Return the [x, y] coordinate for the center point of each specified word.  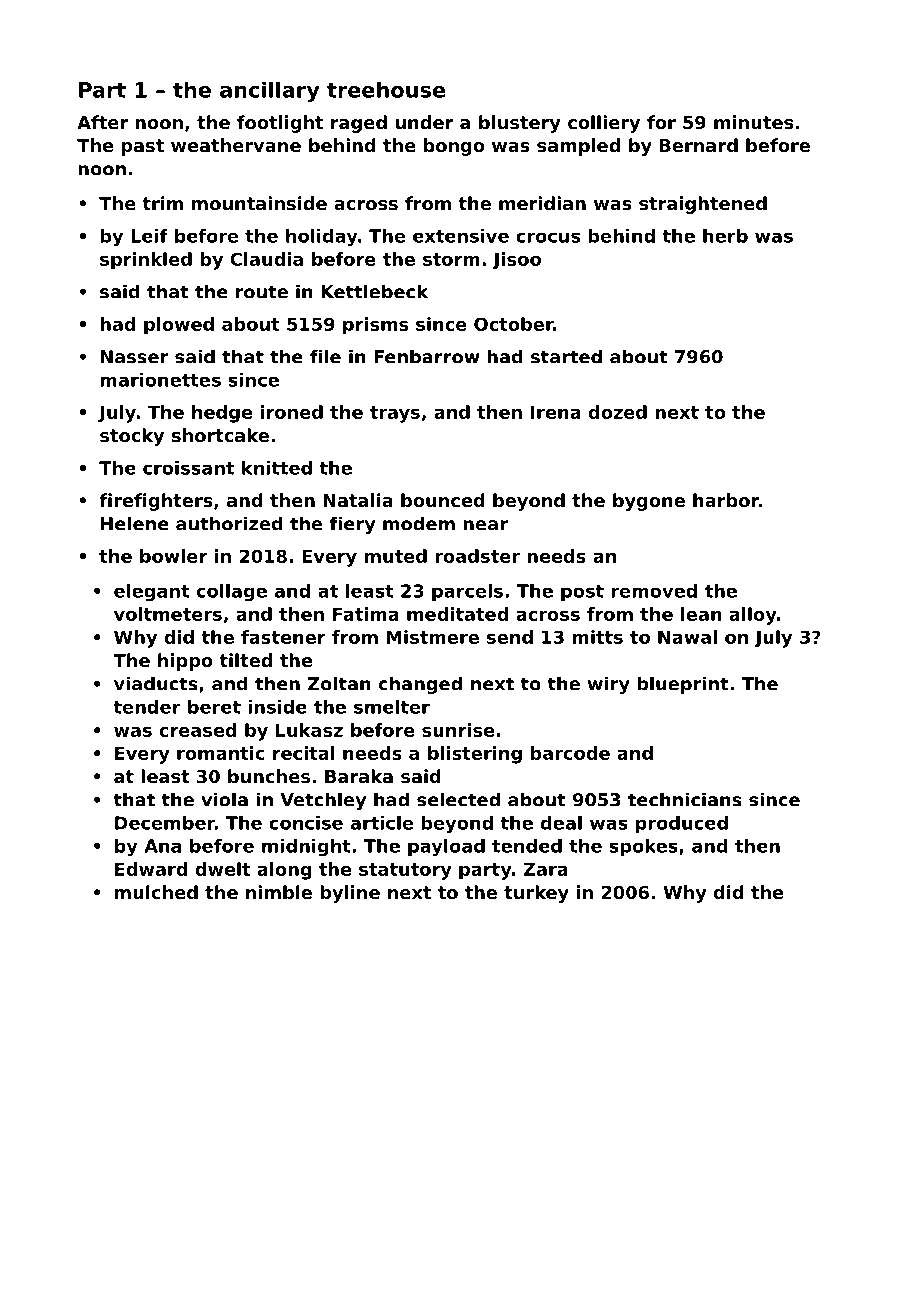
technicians [685, 799]
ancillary [270, 91]
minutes [753, 122]
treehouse [386, 89]
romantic [221, 753]
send [510, 637]
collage [232, 593]
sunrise [458, 730]
